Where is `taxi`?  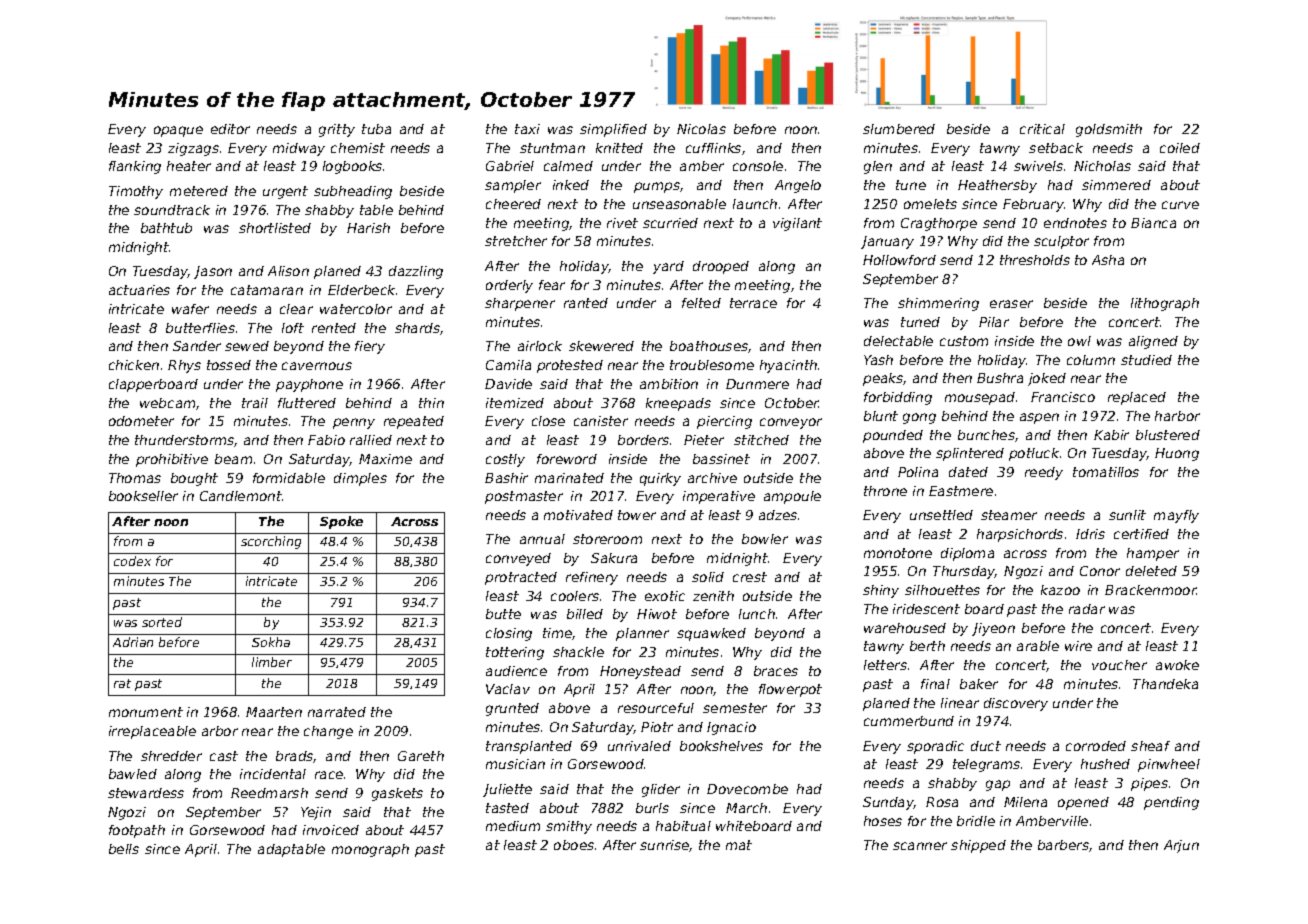 taxi is located at coordinates (527, 129).
